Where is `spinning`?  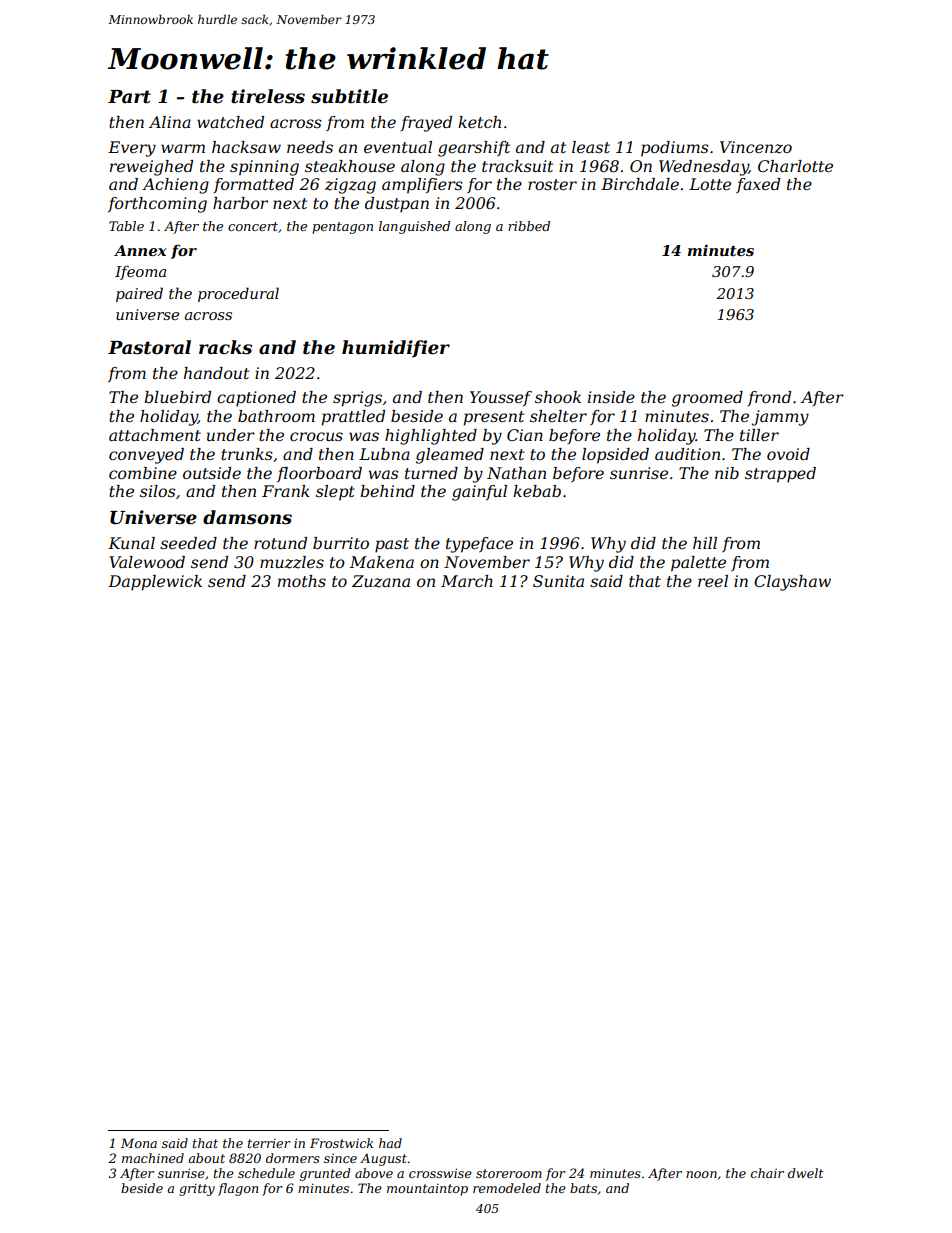 spinning is located at coordinates (264, 168).
